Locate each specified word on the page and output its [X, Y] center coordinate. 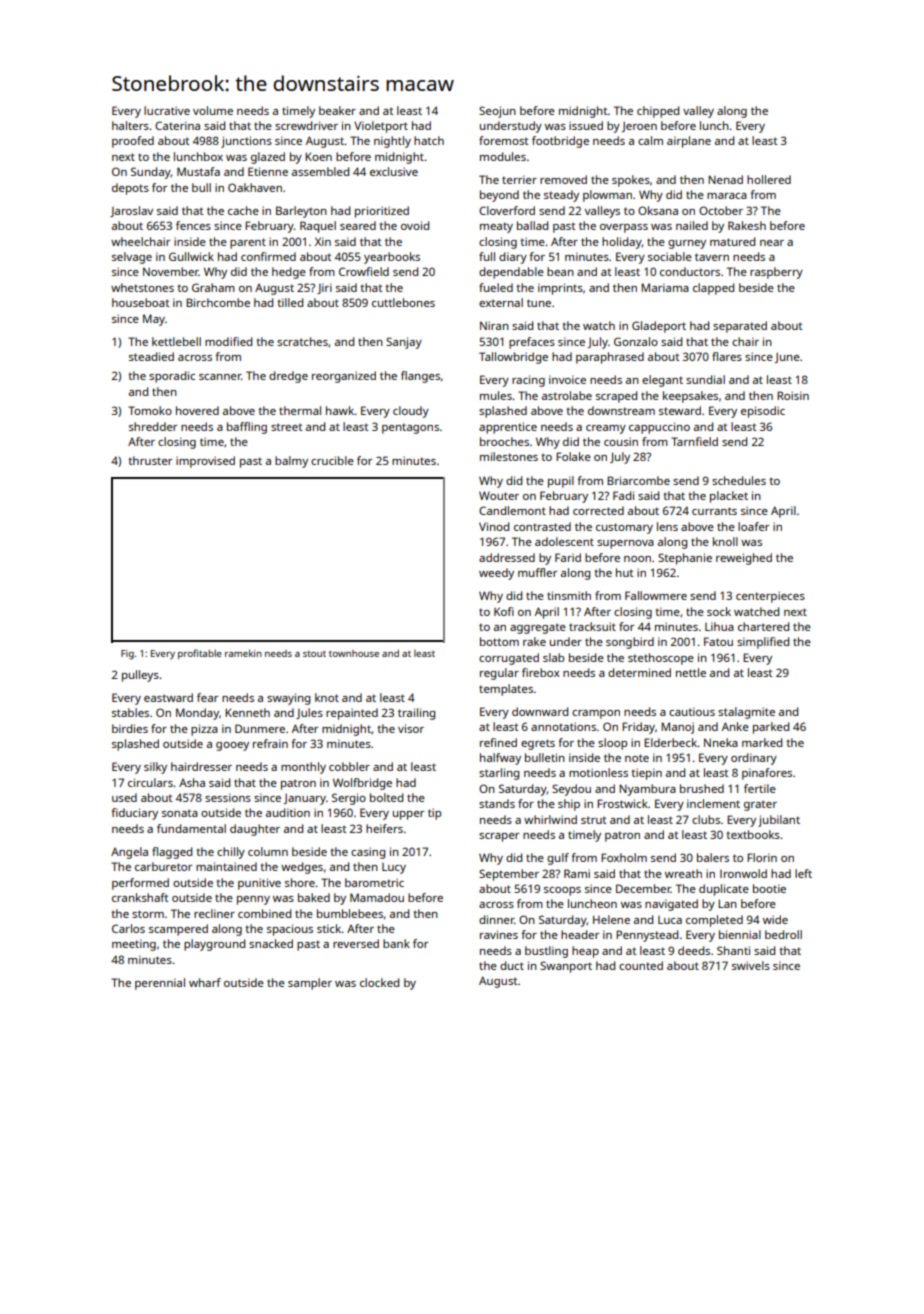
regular [499, 674]
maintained [226, 866]
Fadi [623, 495]
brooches [504, 441]
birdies [130, 728]
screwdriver [306, 125]
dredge [288, 377]
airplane [689, 142]
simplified [763, 643]
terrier [519, 179]
